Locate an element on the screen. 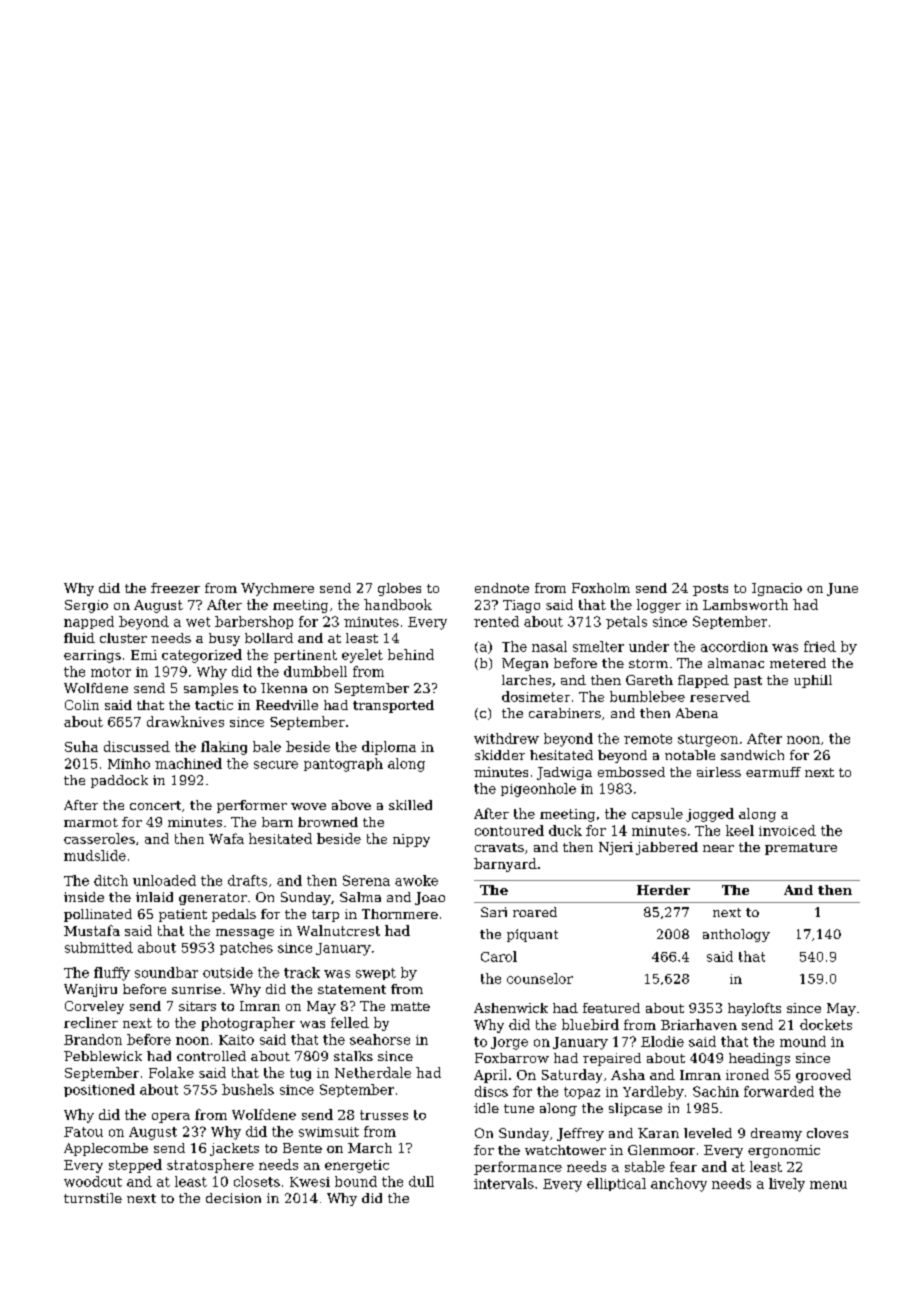  Mustafa is located at coordinates (92, 930).
